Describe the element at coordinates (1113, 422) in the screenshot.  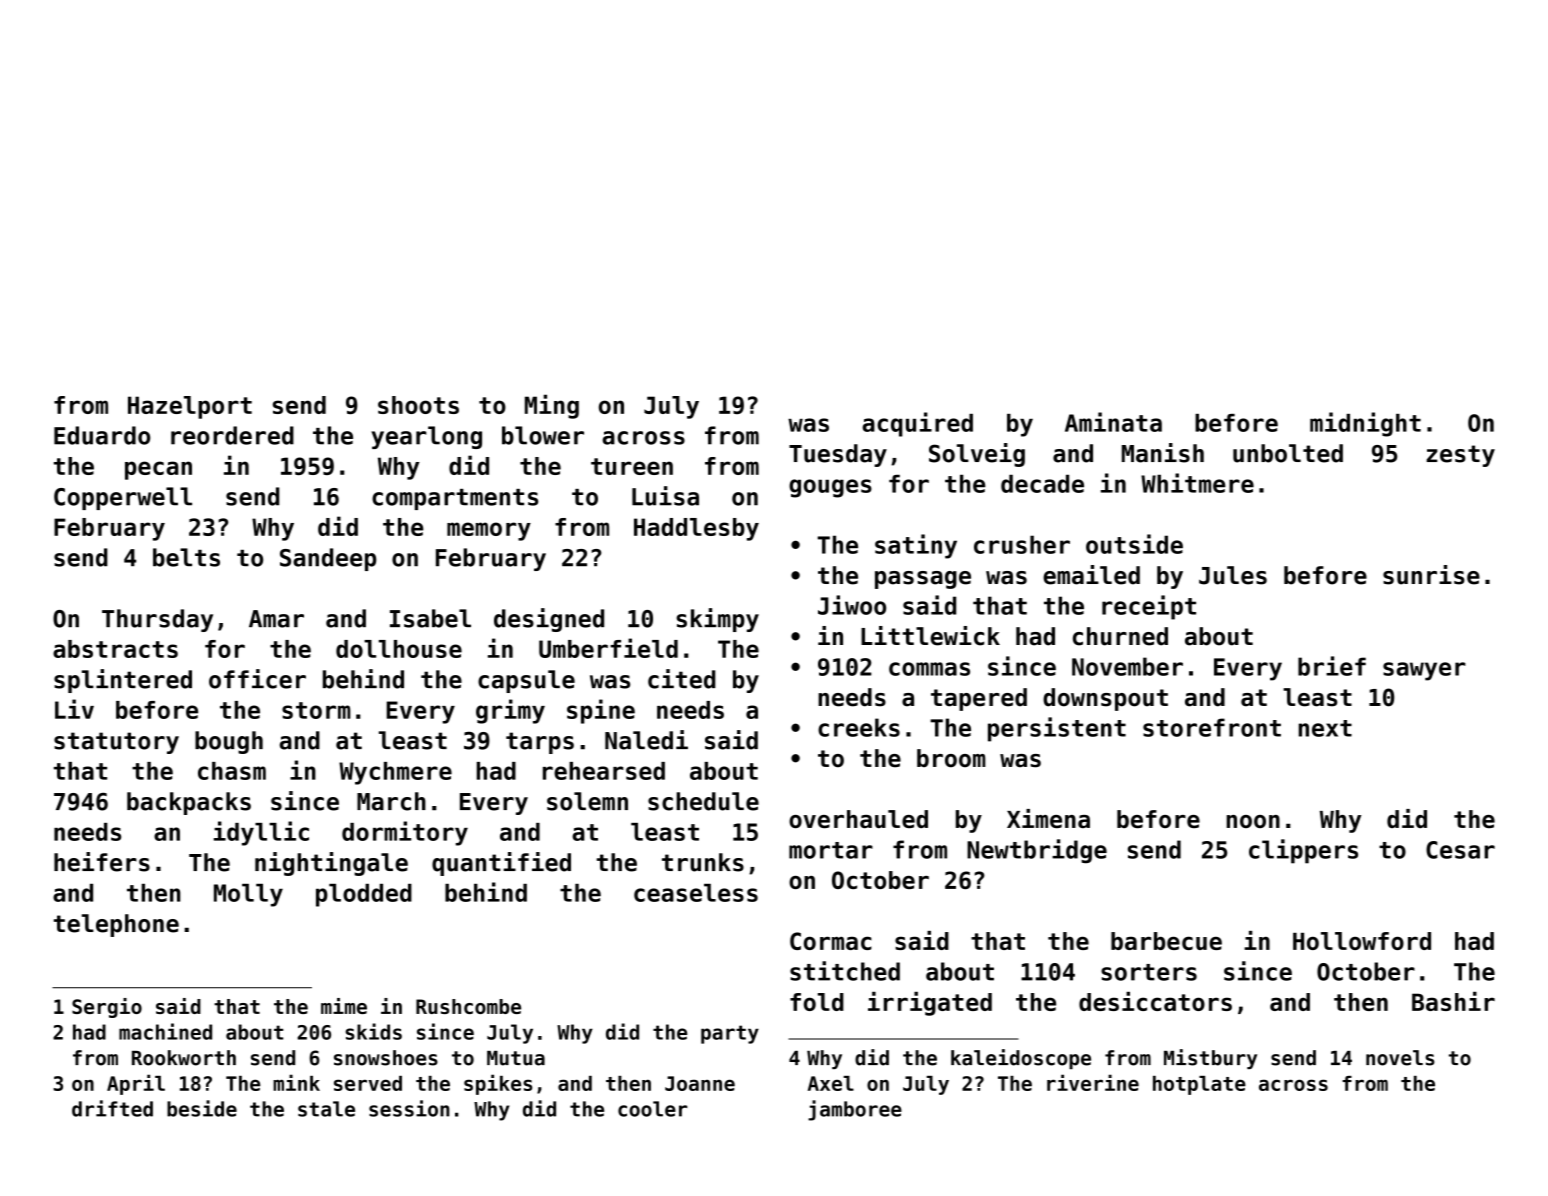
I see `Aminata` at that location.
